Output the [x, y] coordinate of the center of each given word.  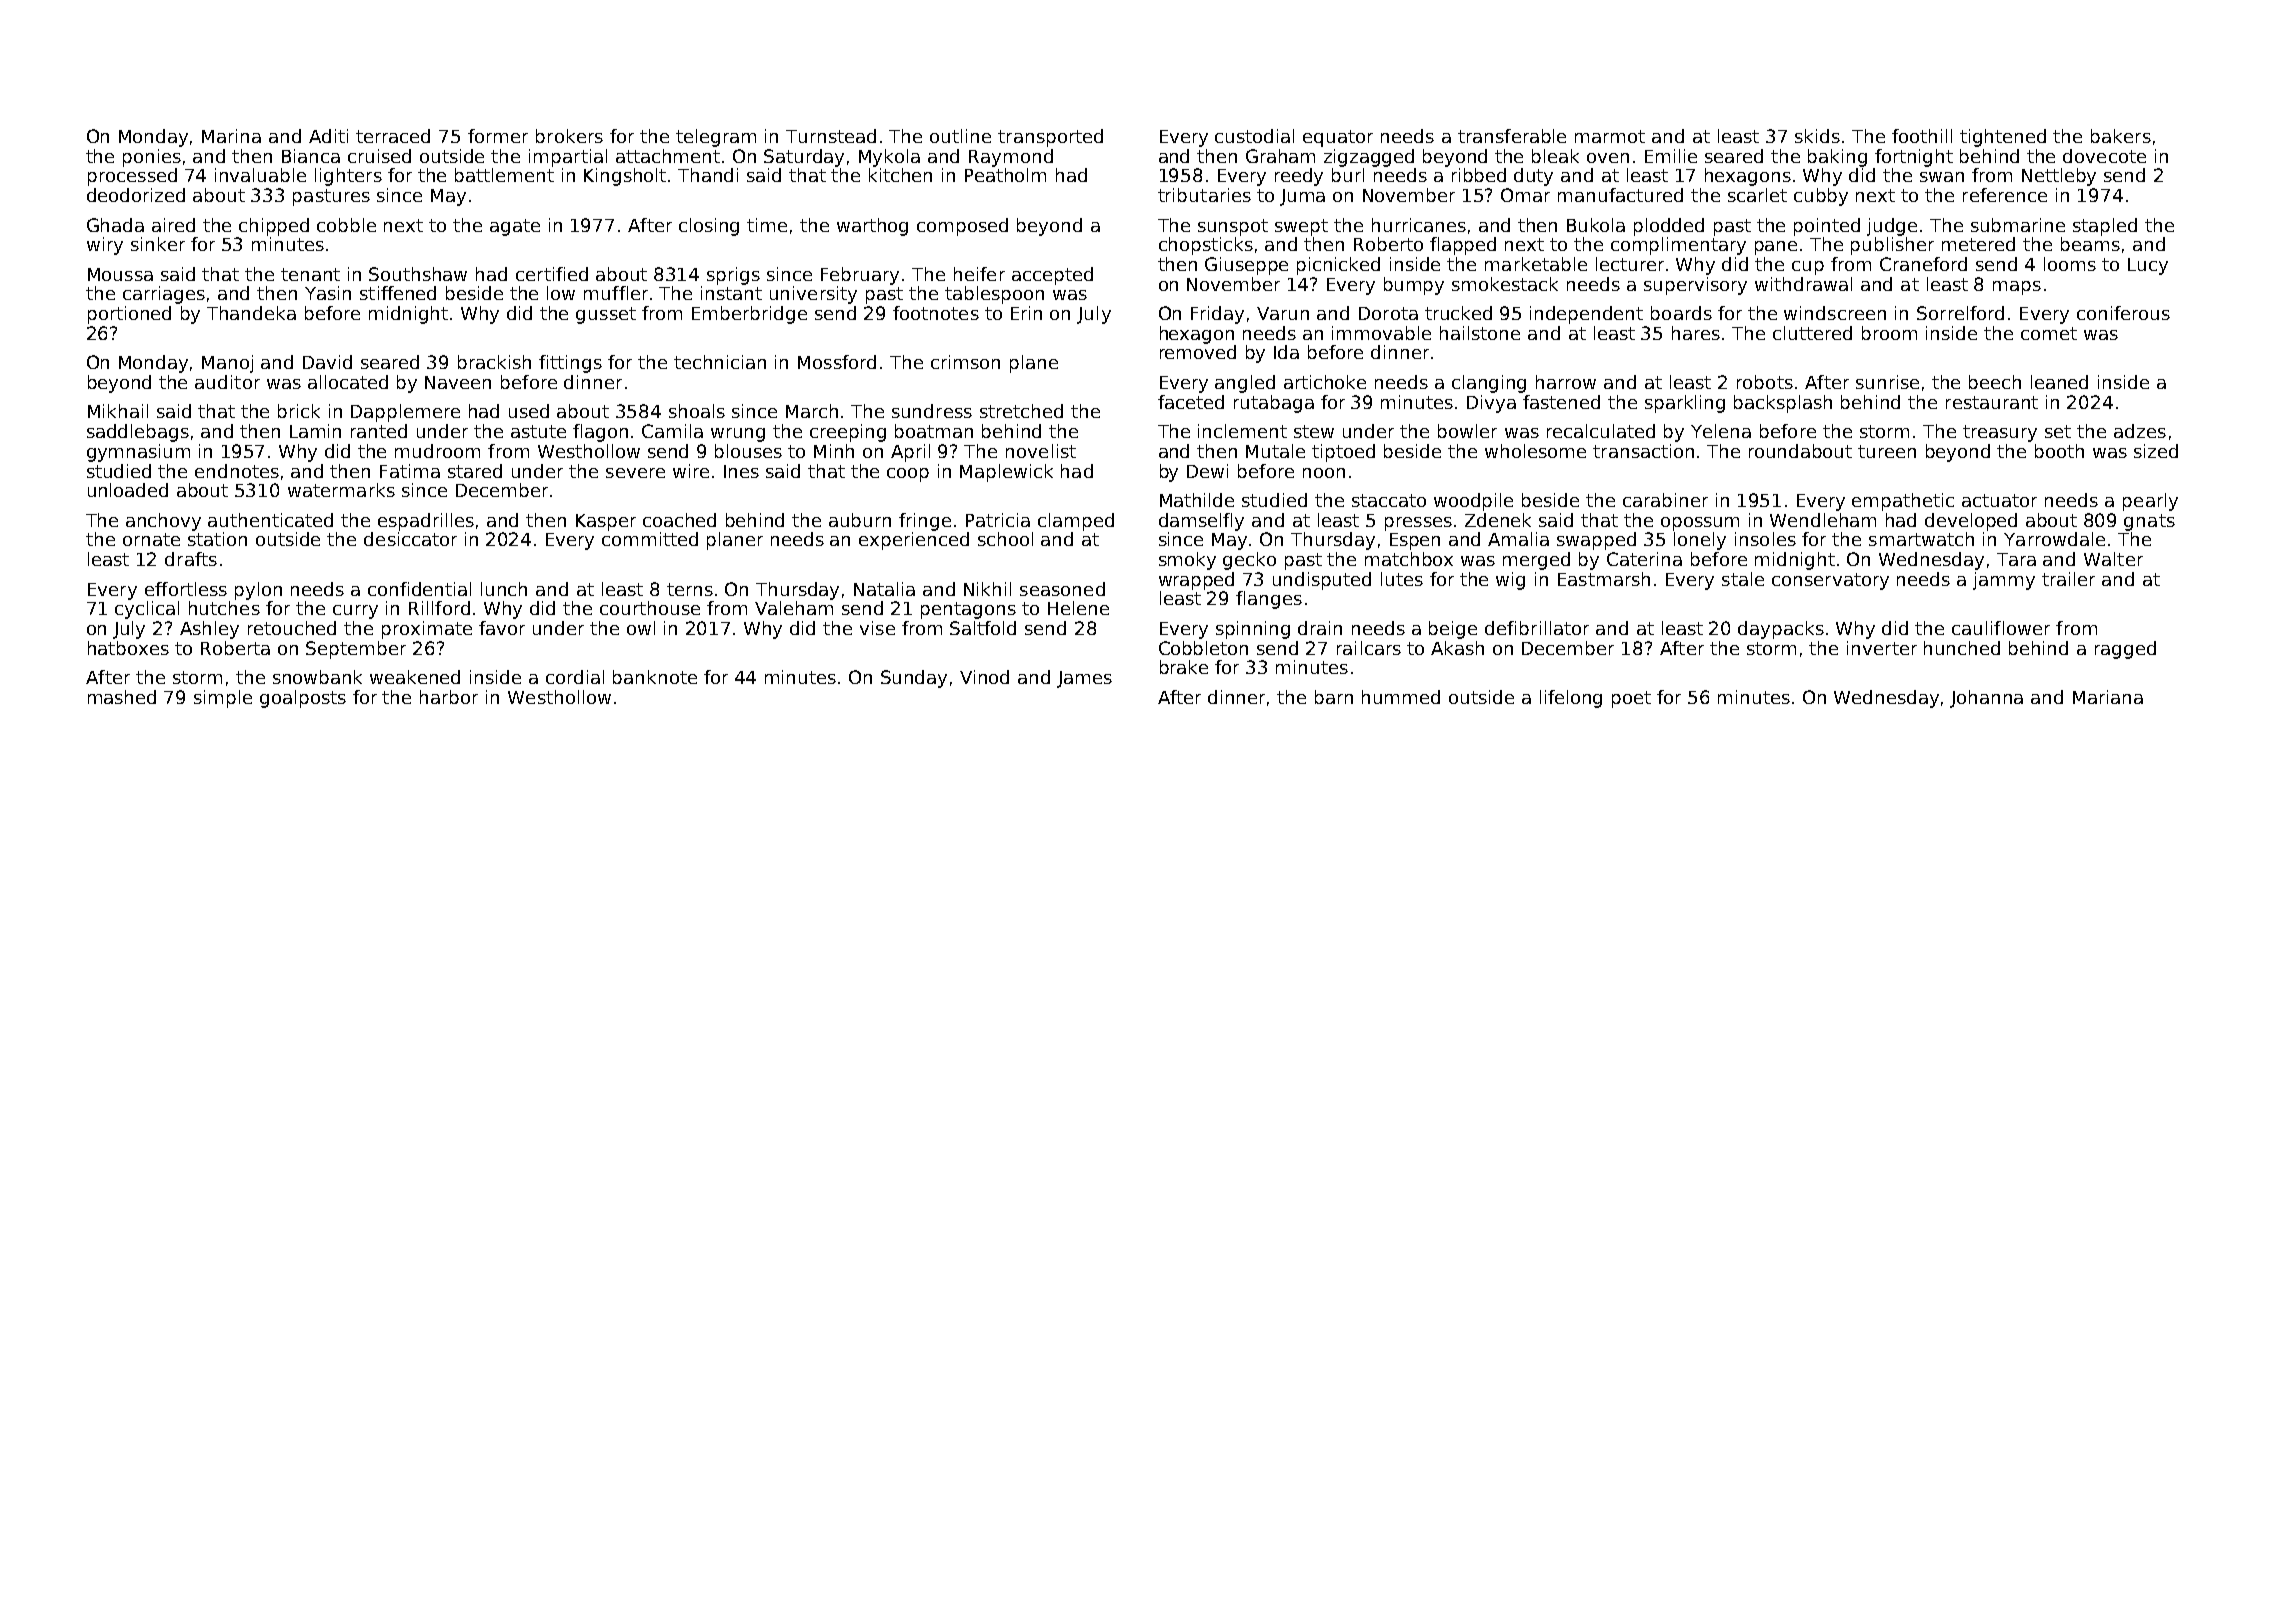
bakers [2121, 136]
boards [1681, 313]
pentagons [968, 610]
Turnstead [831, 136]
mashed [122, 697]
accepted [1052, 276]
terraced [393, 136]
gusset [606, 315]
